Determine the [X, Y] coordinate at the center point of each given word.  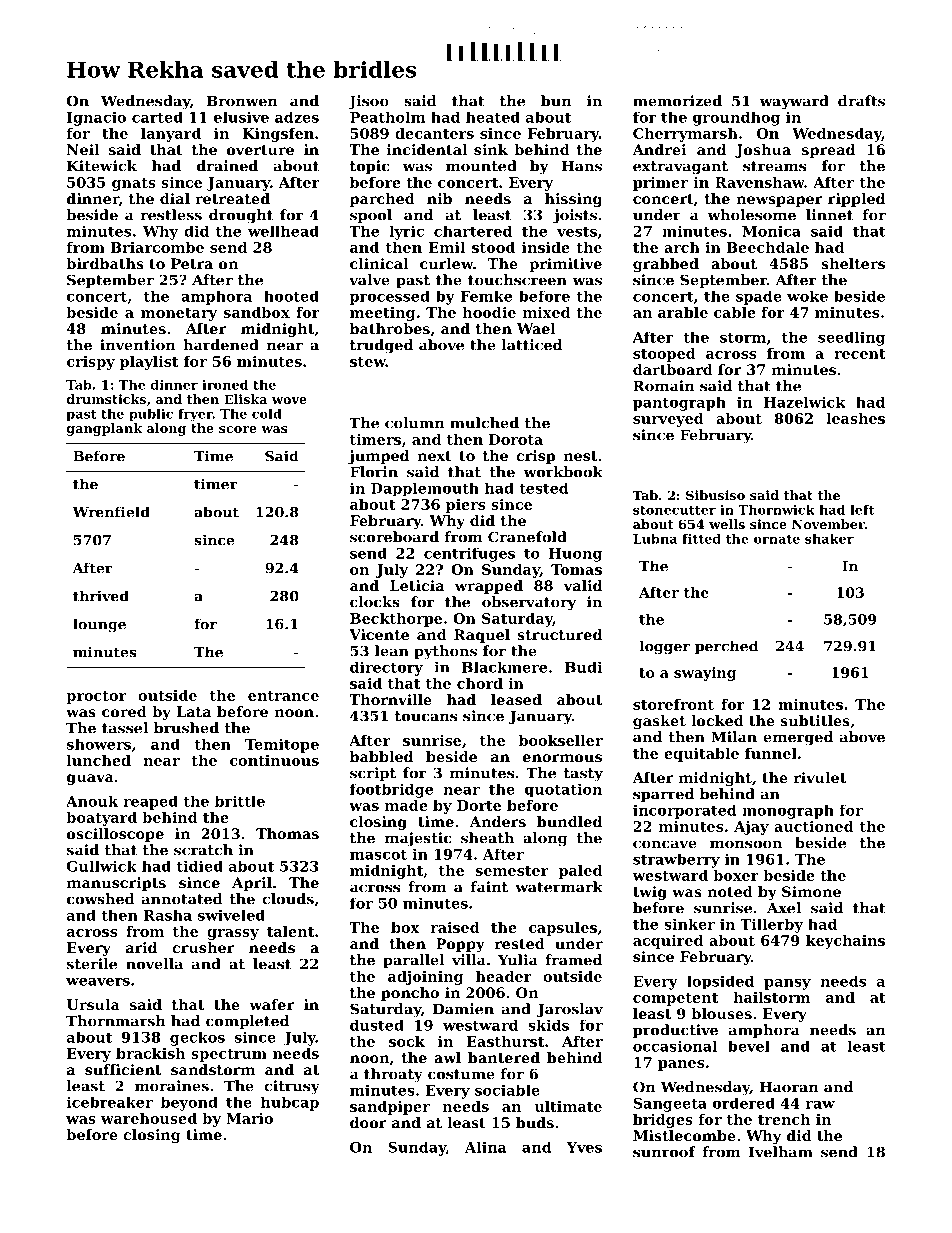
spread [828, 151]
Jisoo [368, 102]
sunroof [664, 1152]
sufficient [123, 1069]
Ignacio [96, 119]
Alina [486, 1147]
